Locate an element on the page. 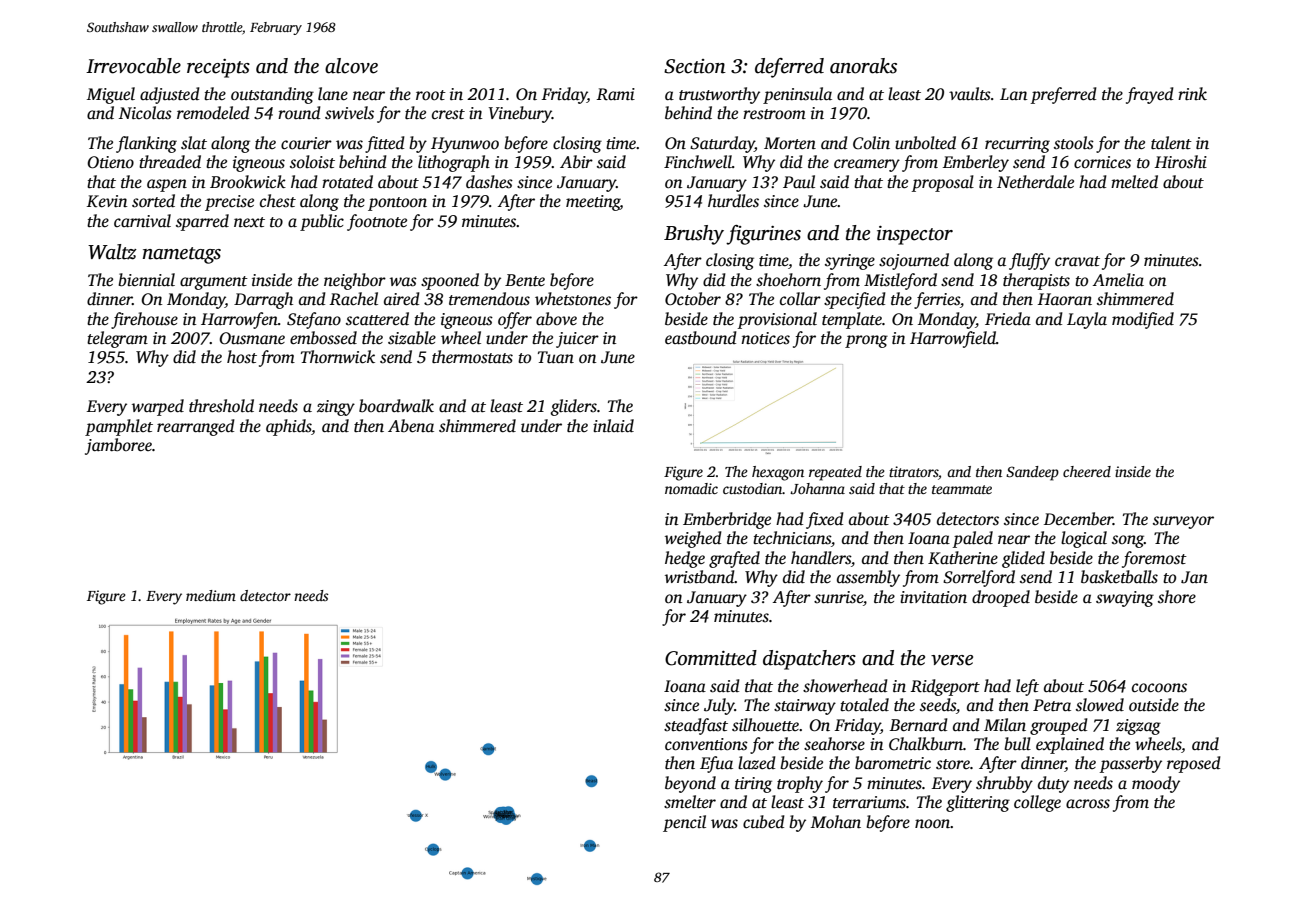 Image resolution: width=1308 pixels, height=924 pixels. Rami is located at coordinates (615, 94).
